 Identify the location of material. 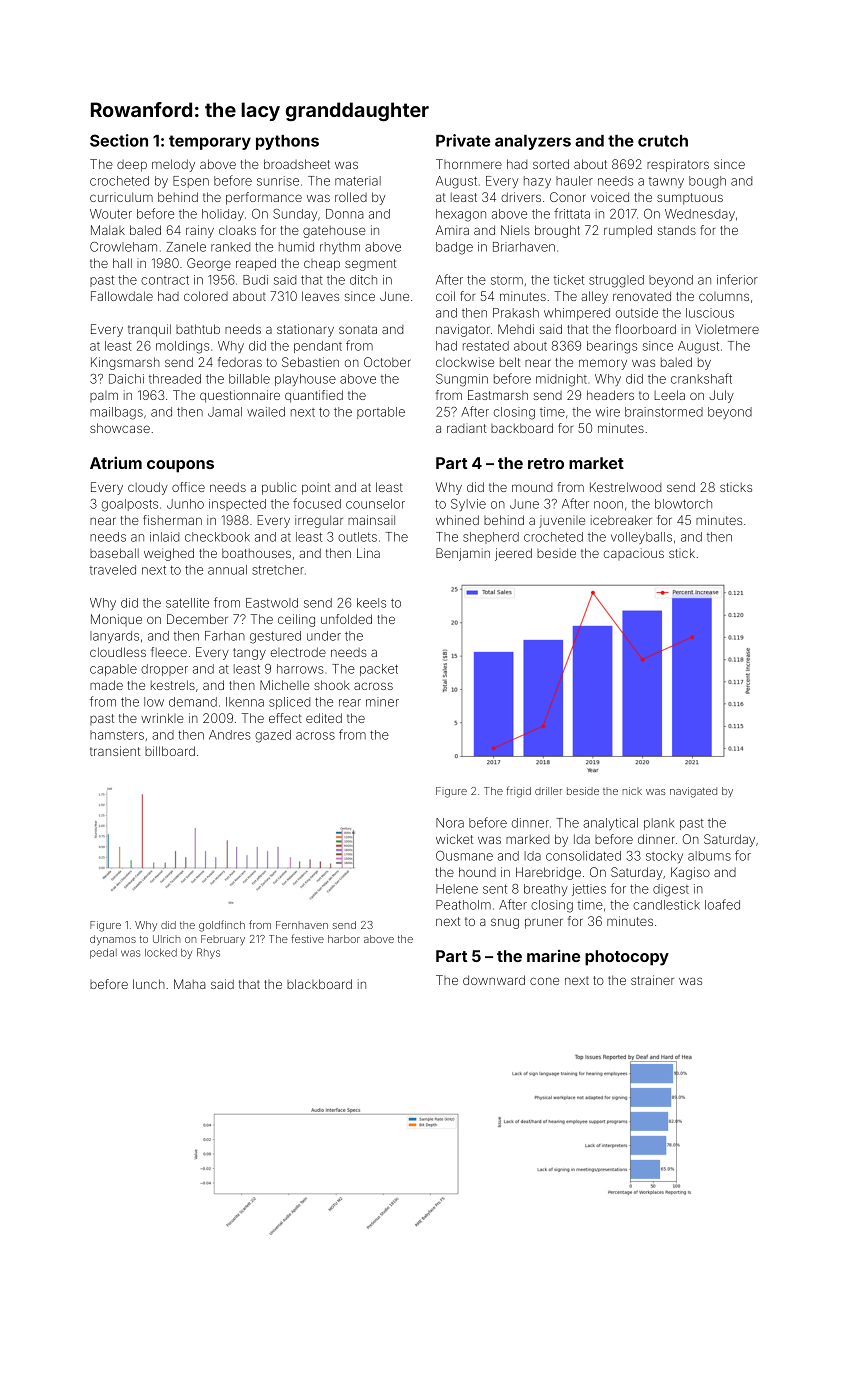
(358, 181).
